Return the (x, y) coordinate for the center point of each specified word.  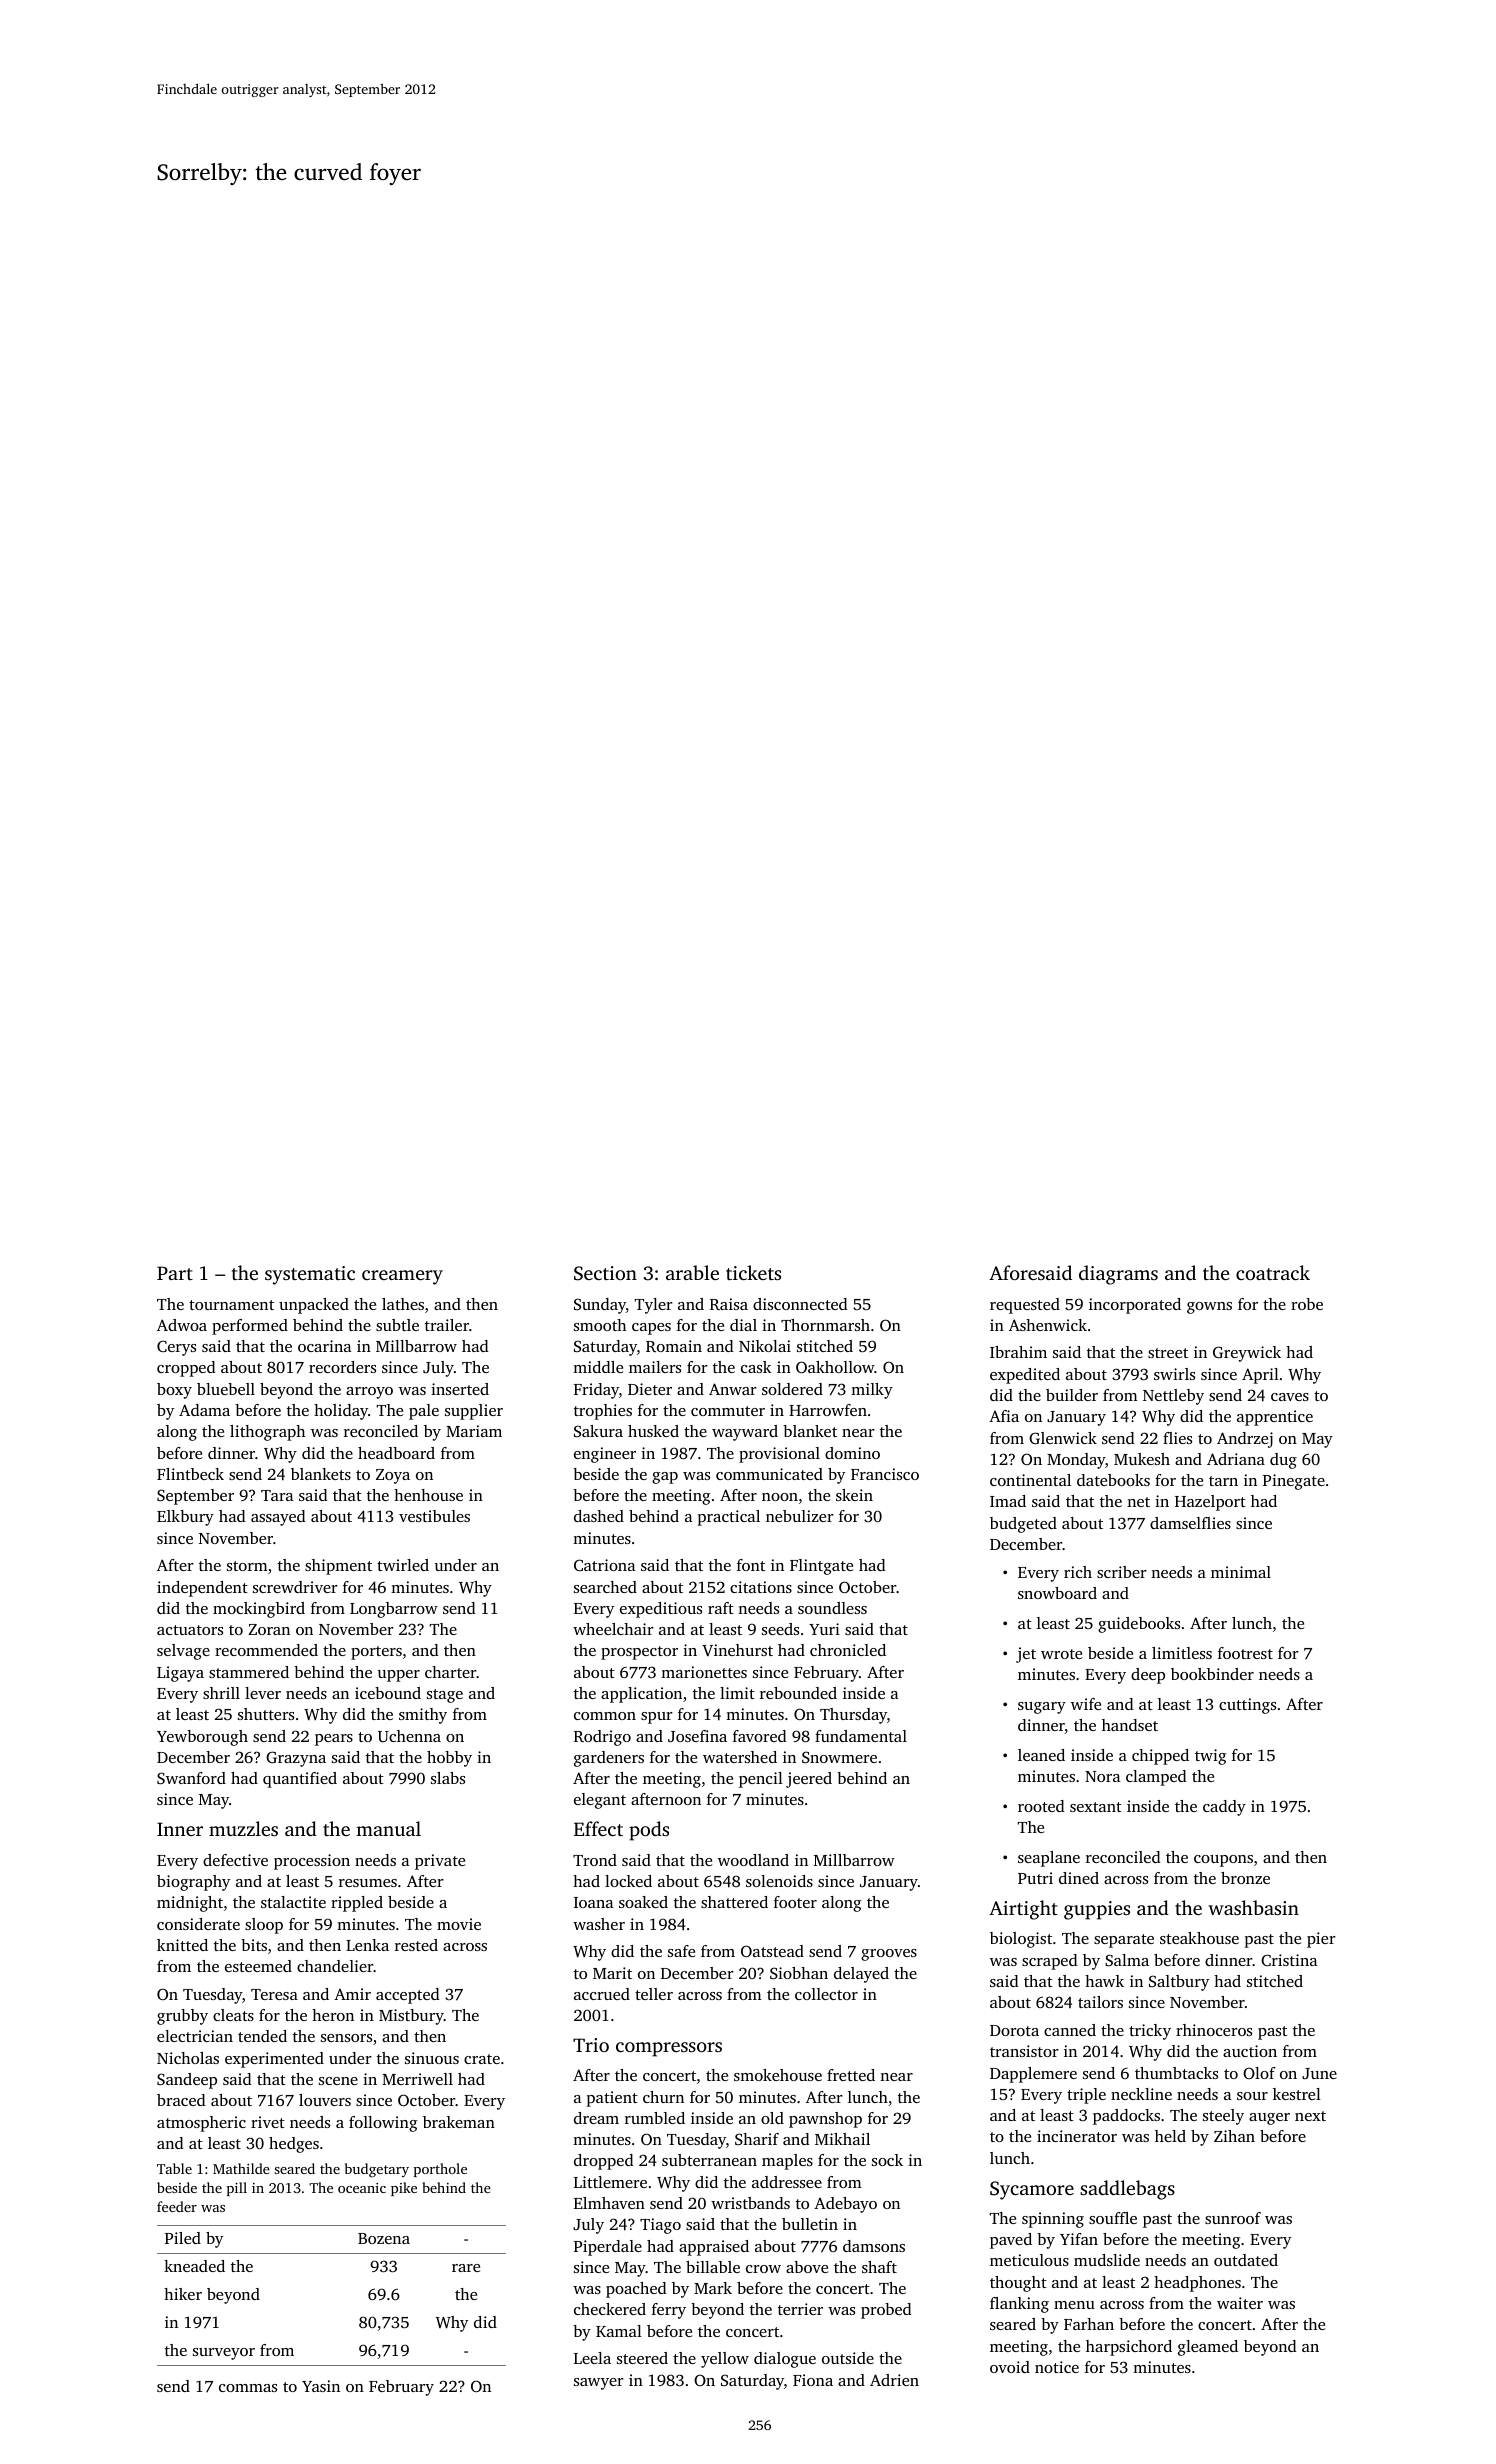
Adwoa (182, 1325)
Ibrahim (1018, 1352)
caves (1290, 1397)
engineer (605, 1455)
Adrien (894, 2380)
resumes (368, 1883)
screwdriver (295, 1587)
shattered (734, 1902)
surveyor (224, 2354)
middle (598, 1367)
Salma (1127, 1960)
